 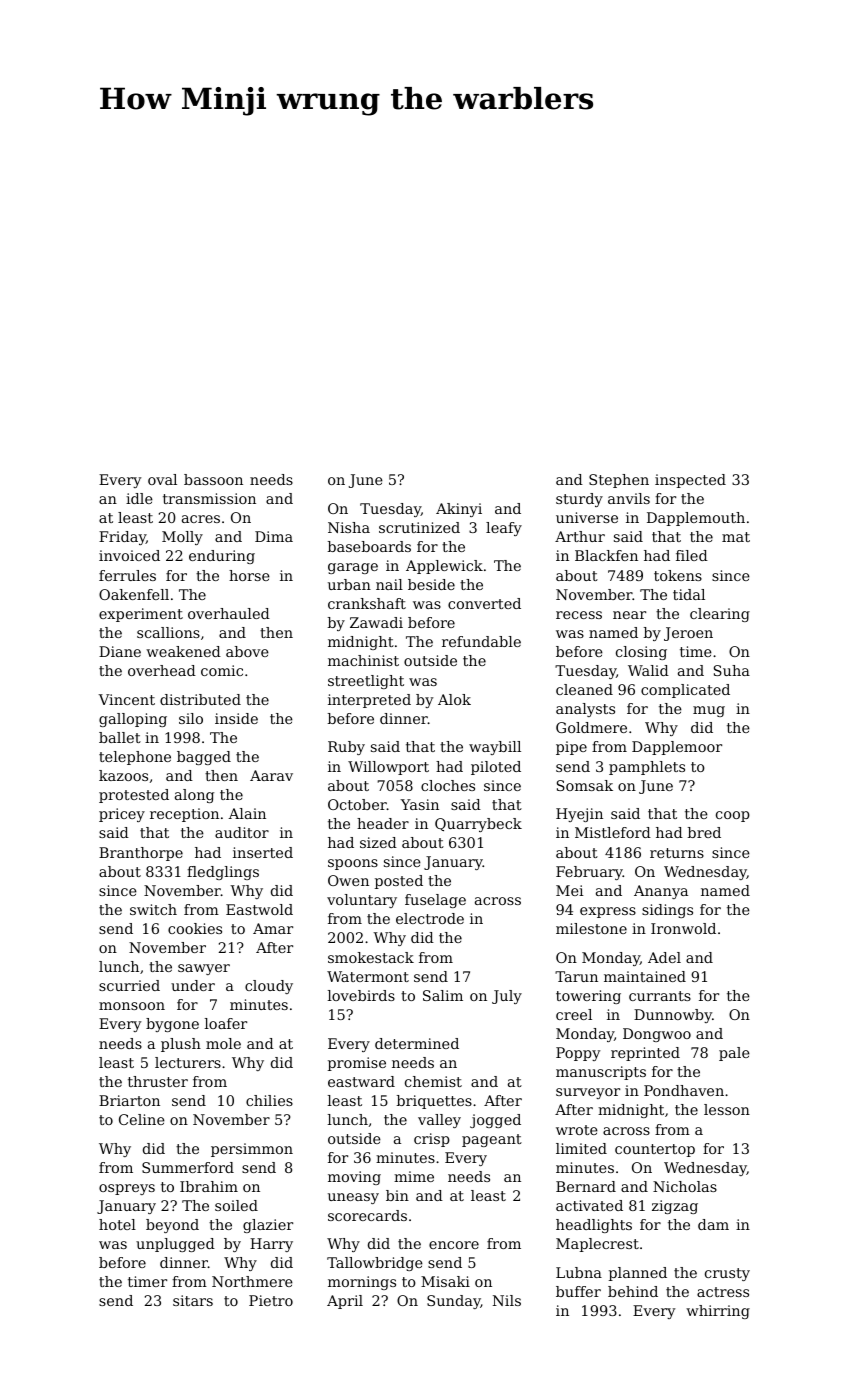 I want to click on Akinyi, so click(x=459, y=510).
